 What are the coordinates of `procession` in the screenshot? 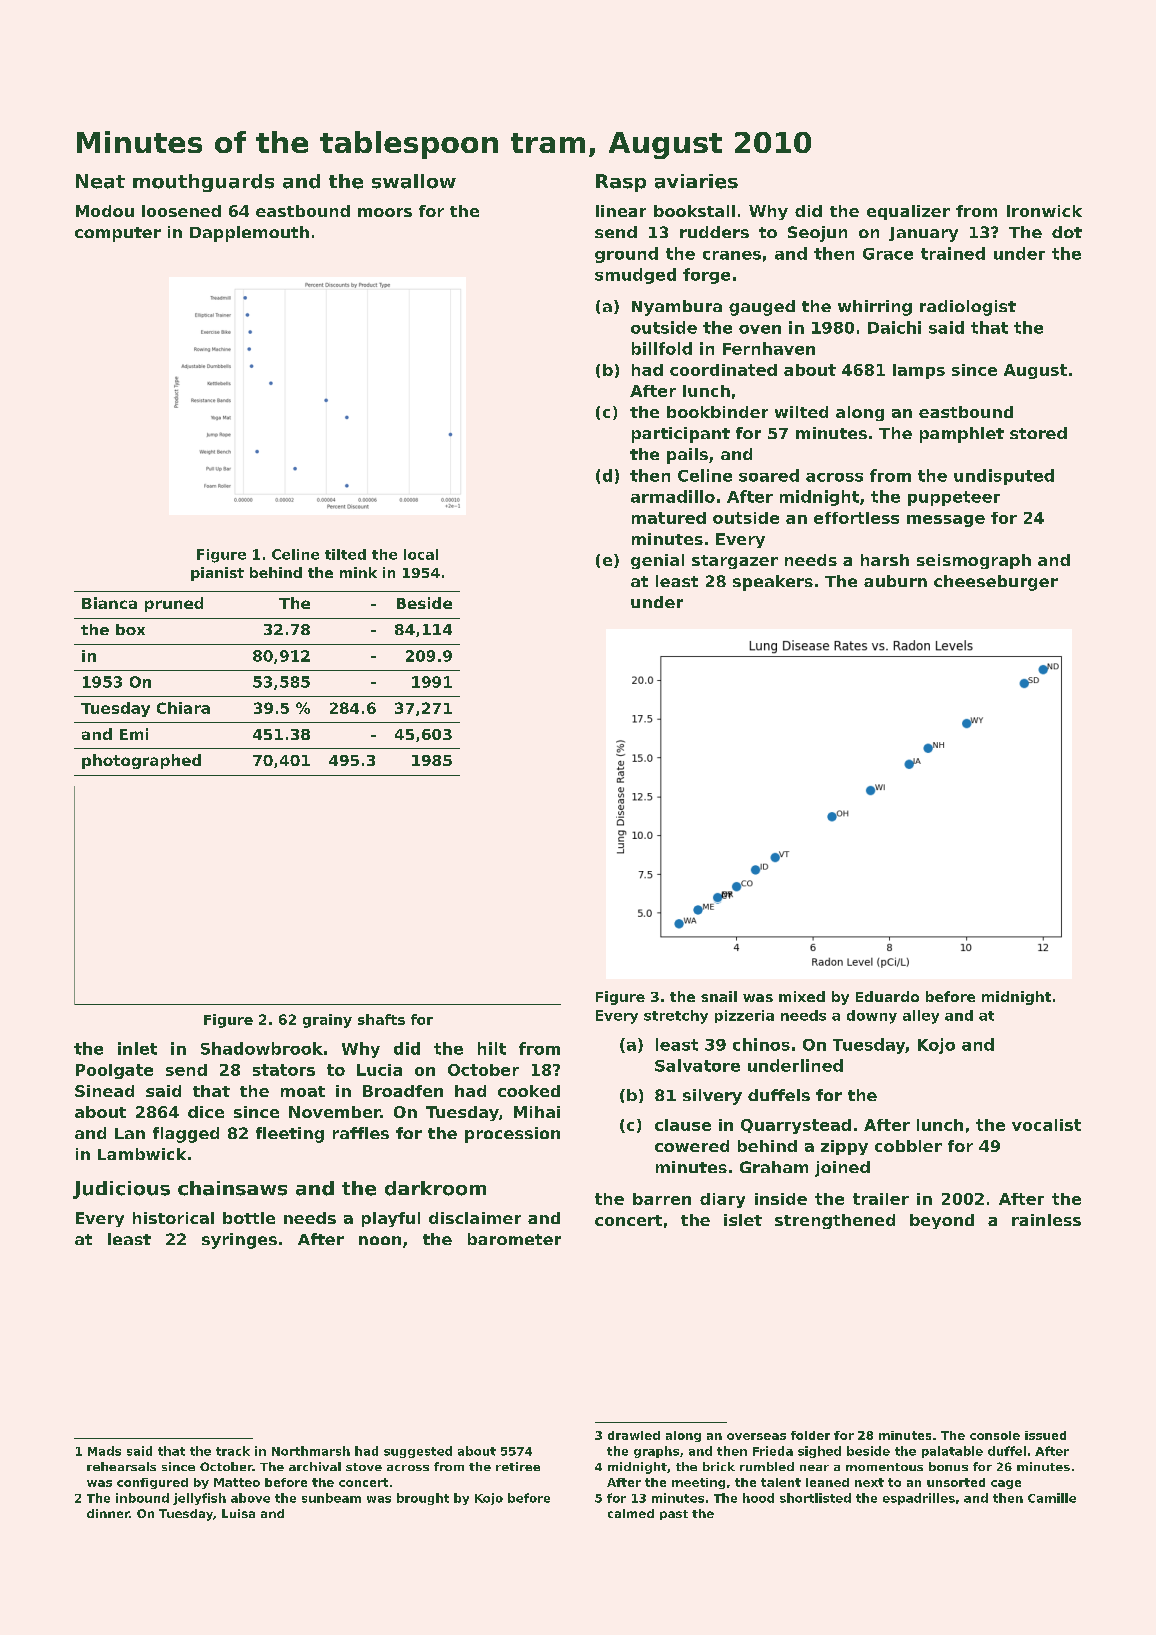 It's located at (512, 1135).
